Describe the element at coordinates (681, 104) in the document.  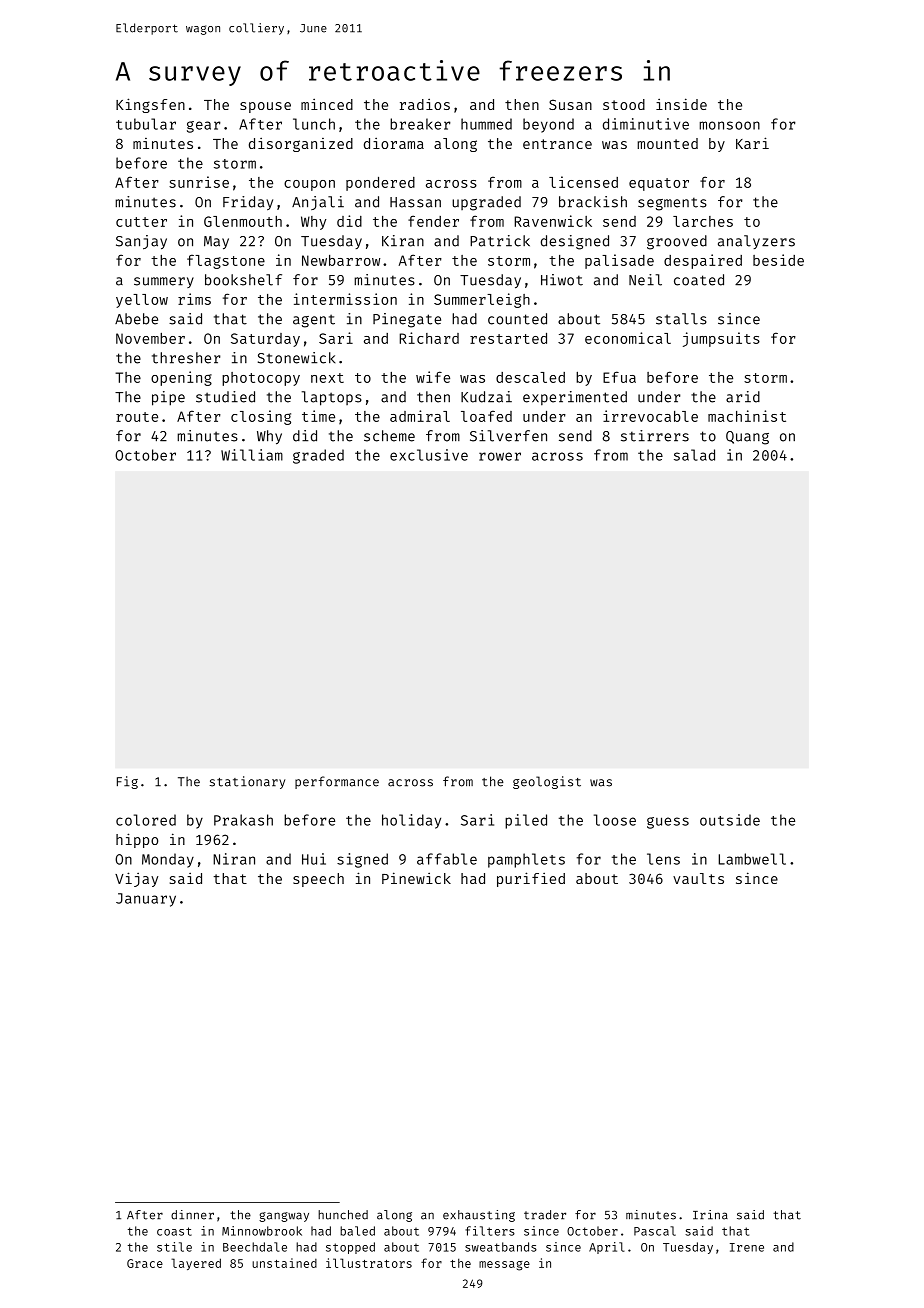
I see `inside` at that location.
